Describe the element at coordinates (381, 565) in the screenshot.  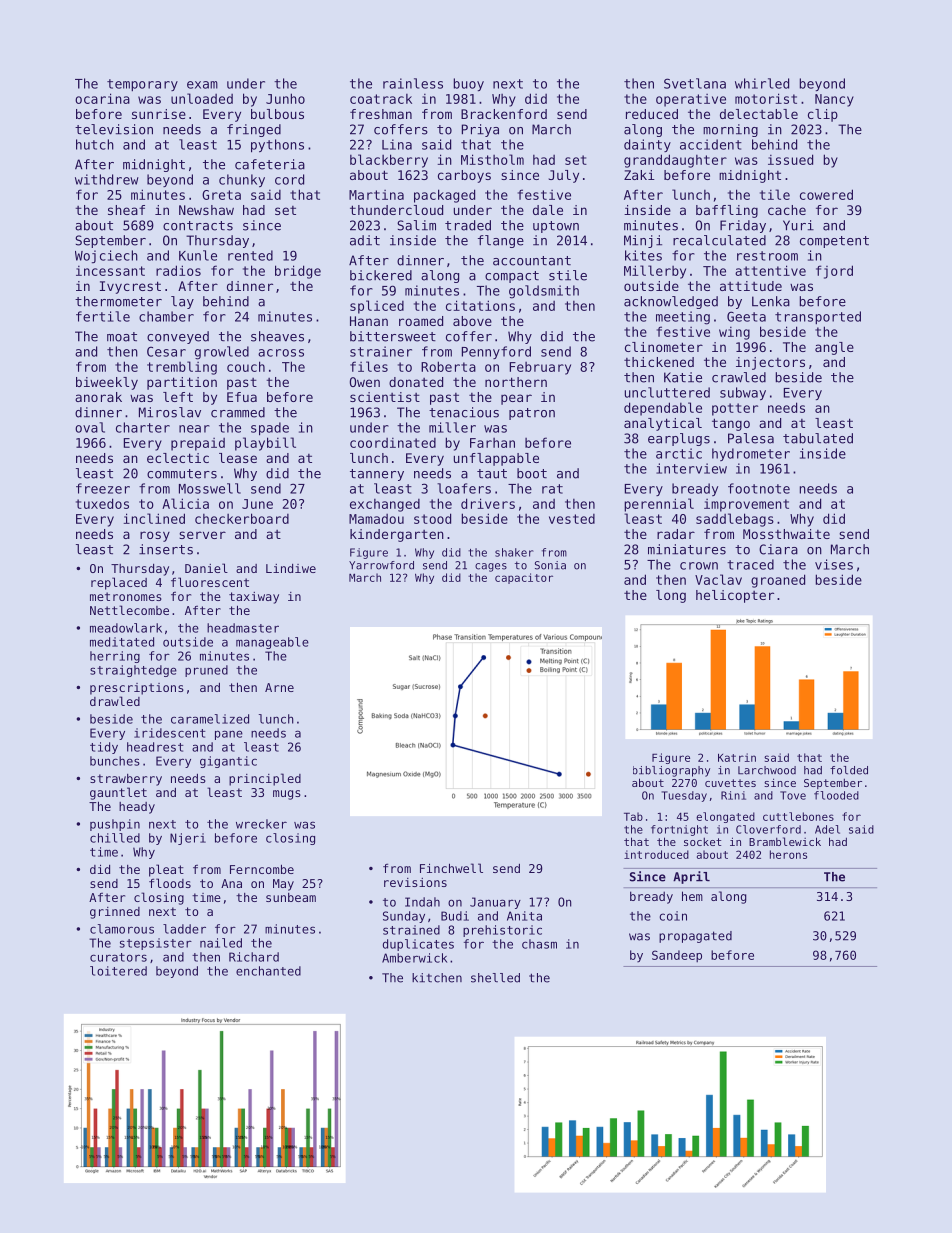
I see `Yarrowford` at that location.
